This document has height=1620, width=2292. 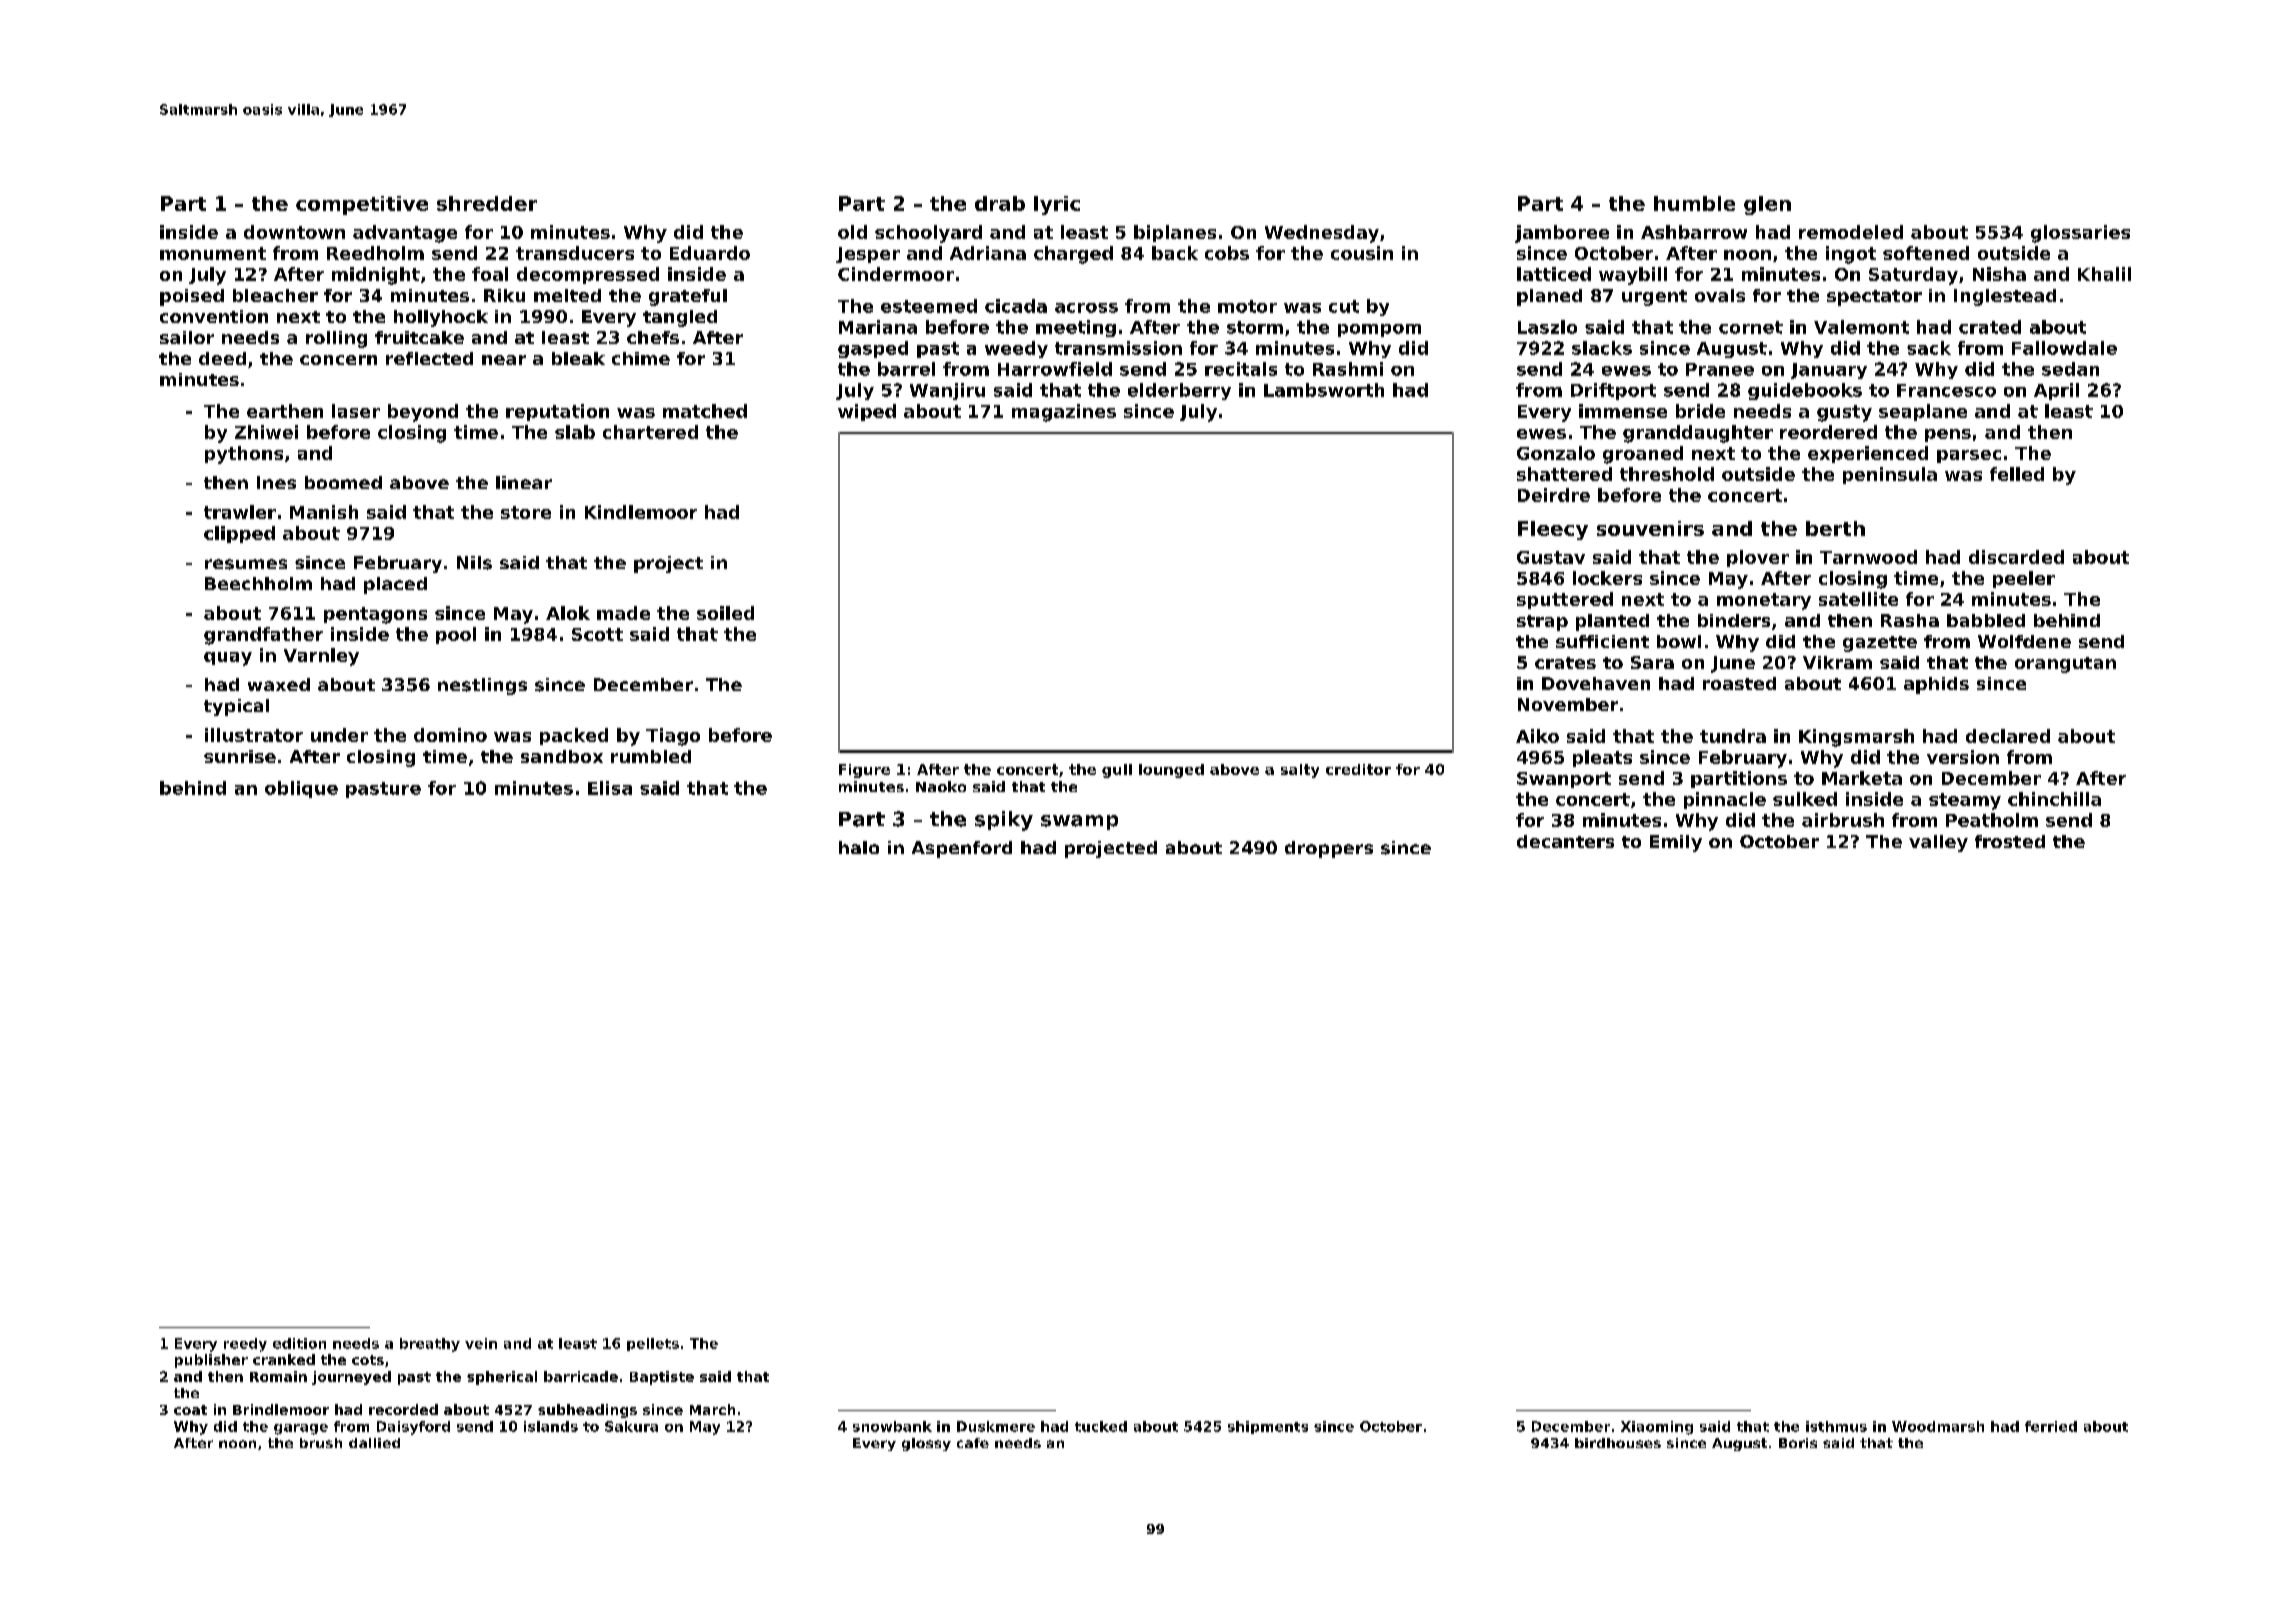 I want to click on frosted, so click(x=2010, y=841).
